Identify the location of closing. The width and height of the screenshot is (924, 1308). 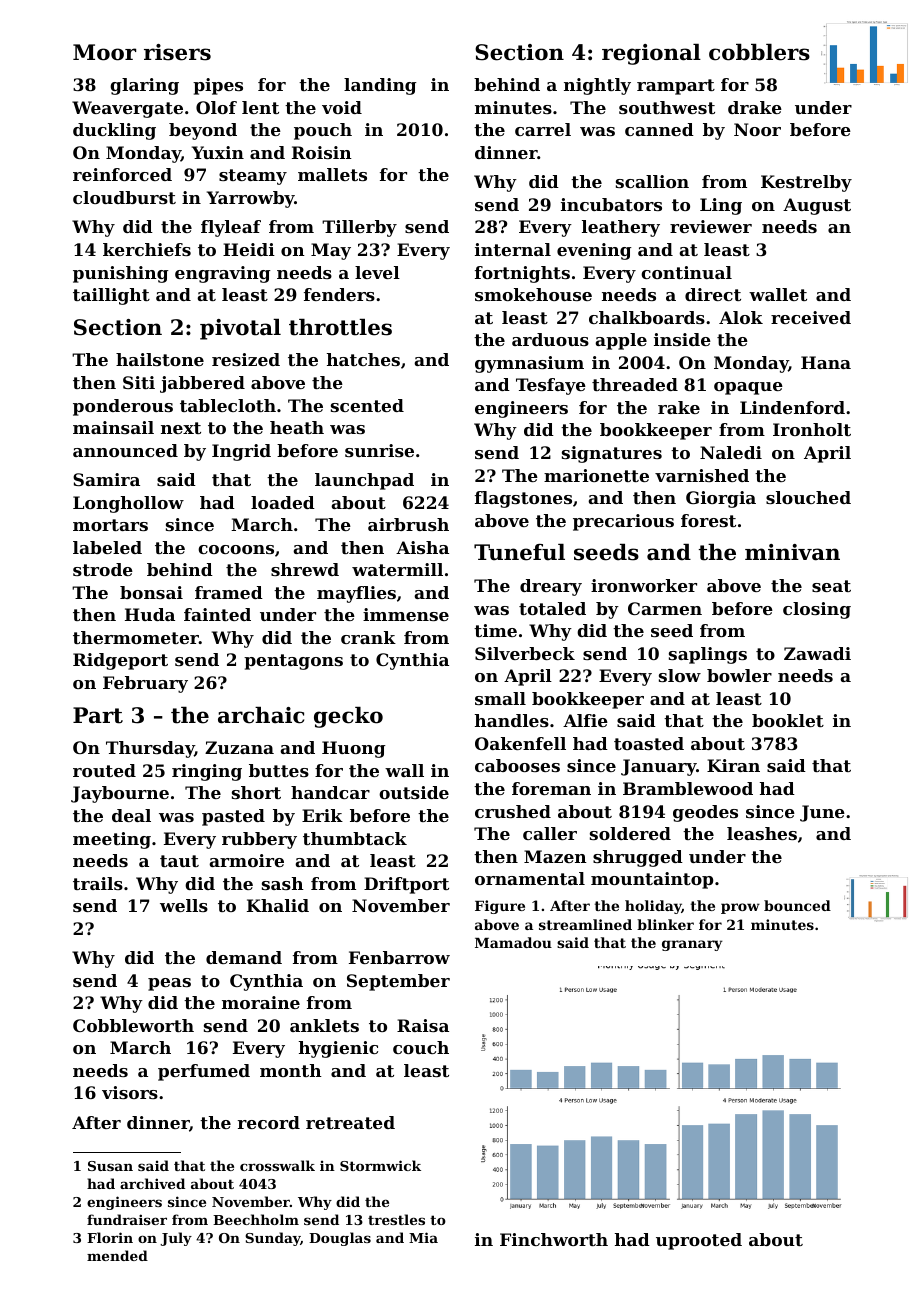
(817, 610).
